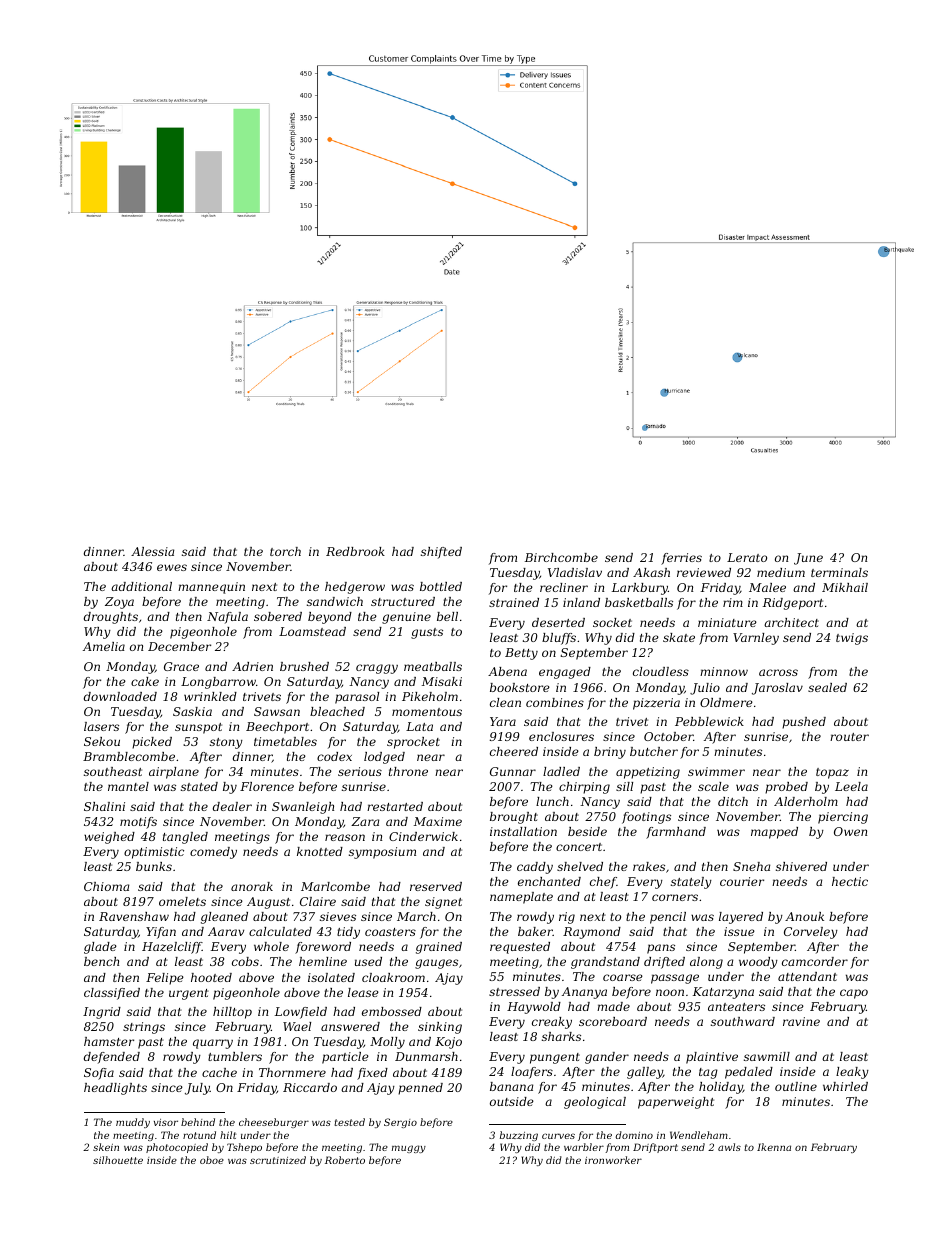 The height and width of the page is (1233, 952). Describe the element at coordinates (210, 696) in the page. I see `wrinkled` at that location.
